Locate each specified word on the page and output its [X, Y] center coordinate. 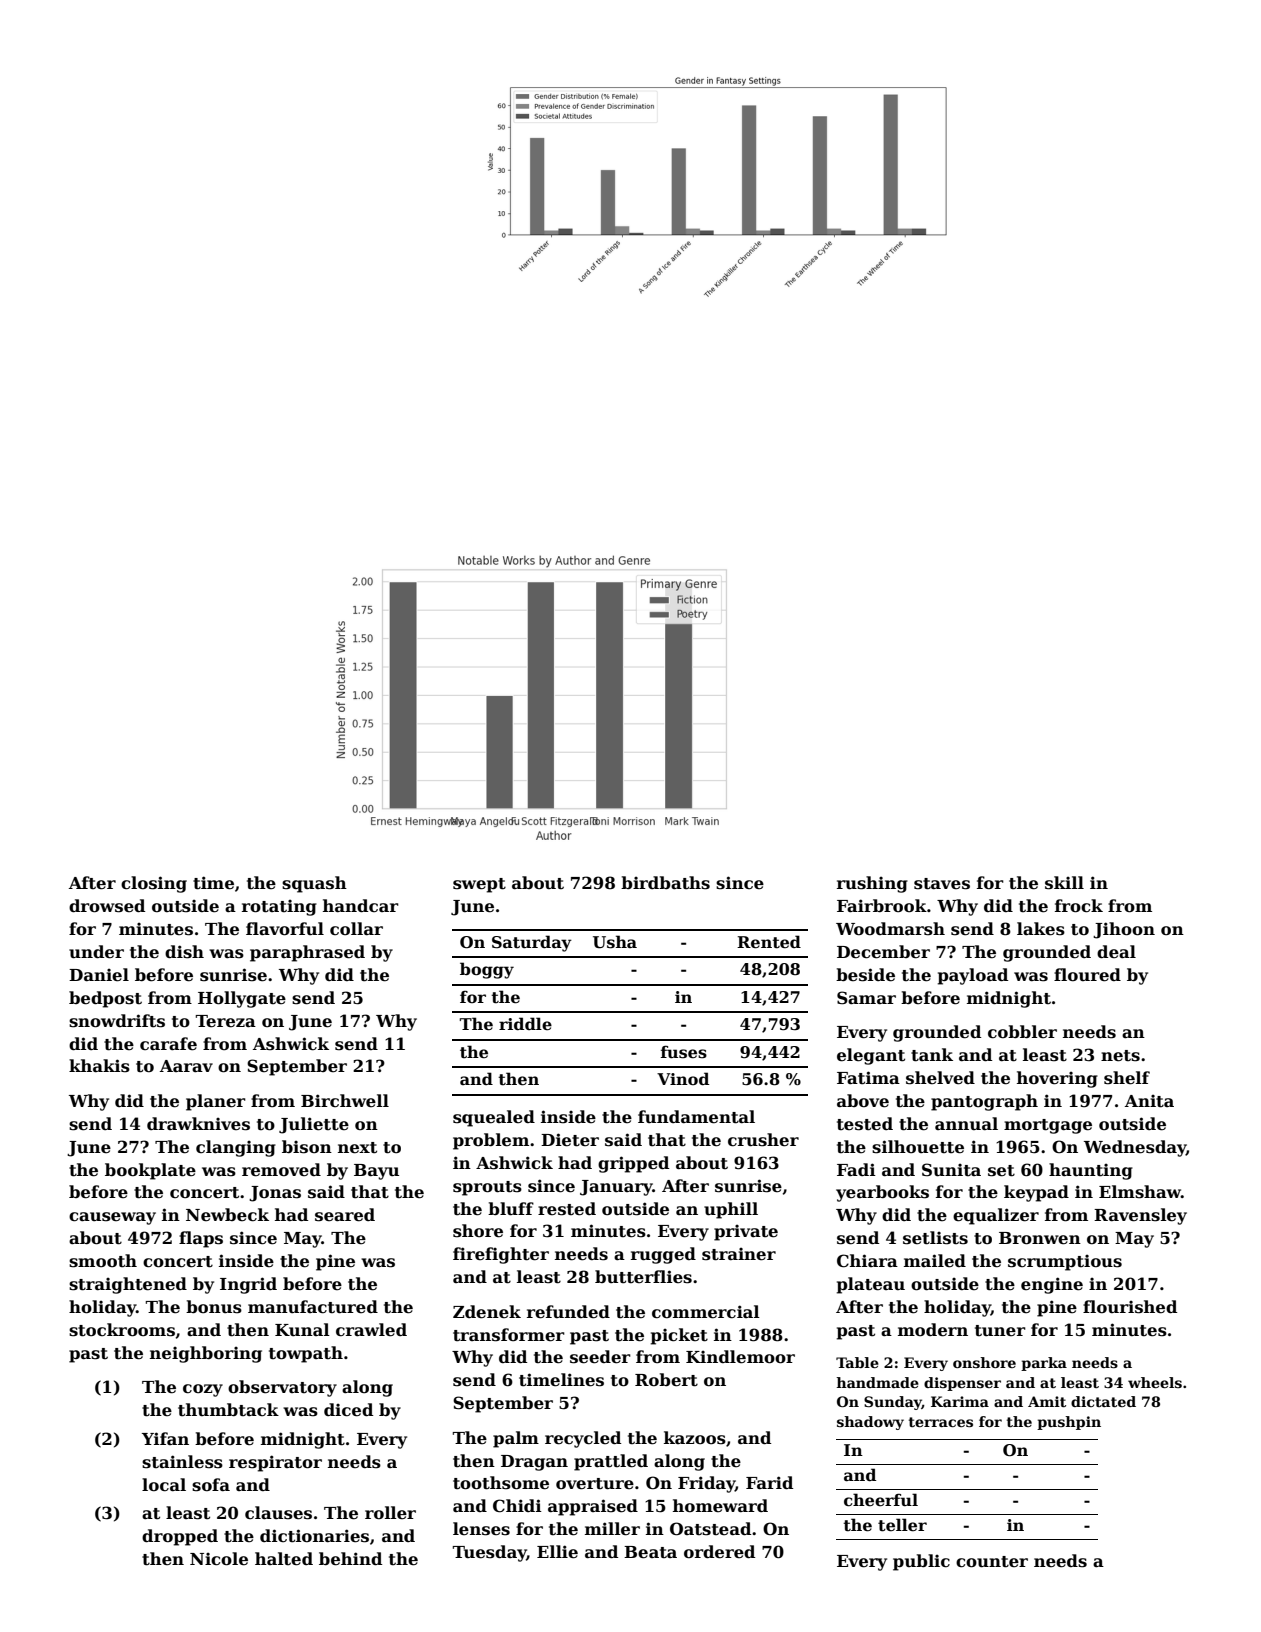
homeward [720, 1506]
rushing [872, 884]
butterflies [643, 1277]
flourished [1130, 1307]
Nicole [219, 1559]
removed [281, 1170]
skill [1064, 883]
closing [154, 884]
